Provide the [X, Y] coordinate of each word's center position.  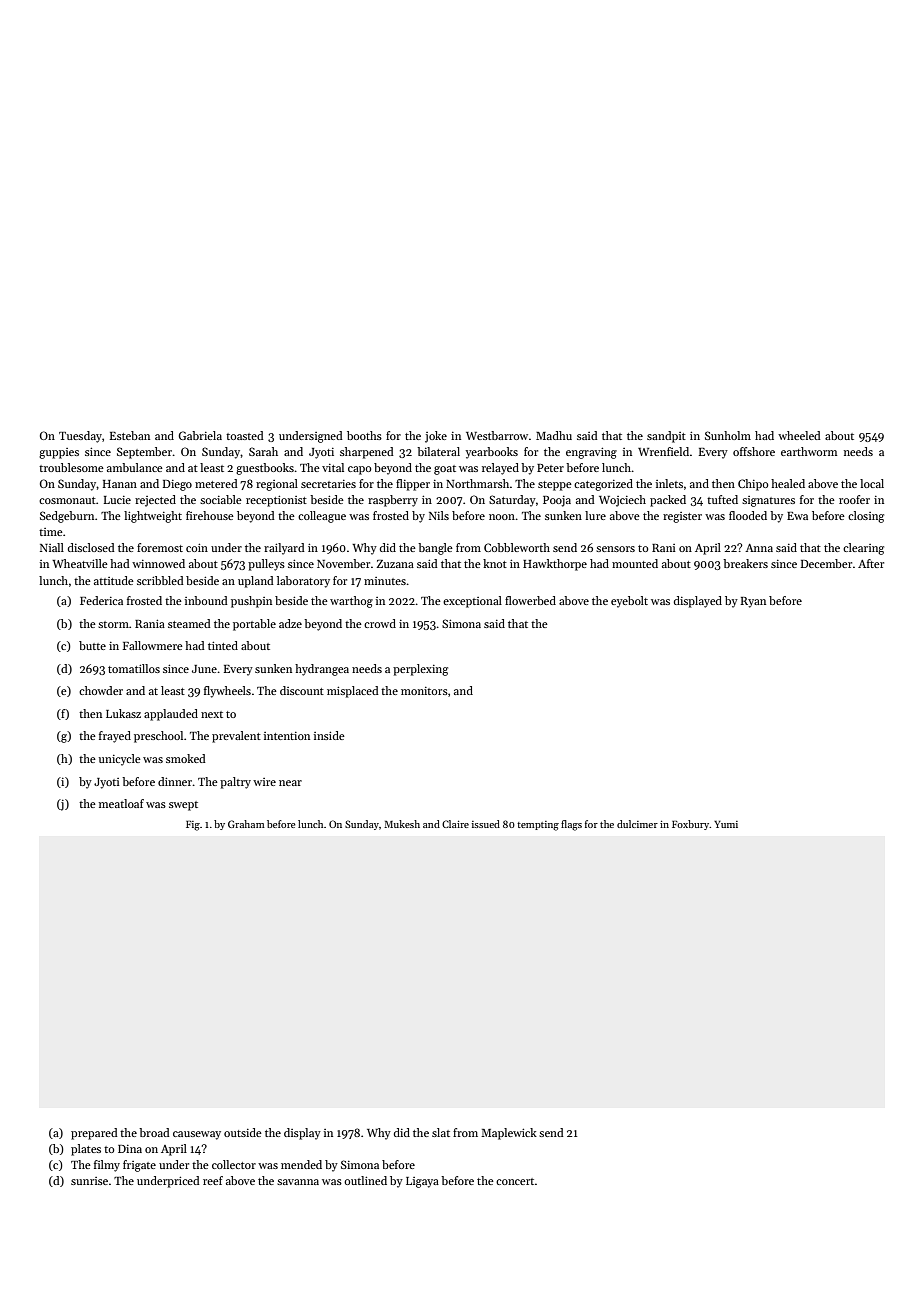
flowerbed [530, 600]
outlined [365, 1180]
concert [515, 1181]
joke [436, 437]
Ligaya [422, 1182]
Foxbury [691, 825]
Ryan [753, 602]
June [204, 669]
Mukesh [402, 824]
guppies [59, 453]
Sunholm [728, 435]
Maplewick [509, 1134]
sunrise [89, 1181]
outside [243, 1132]
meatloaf [121, 803]
